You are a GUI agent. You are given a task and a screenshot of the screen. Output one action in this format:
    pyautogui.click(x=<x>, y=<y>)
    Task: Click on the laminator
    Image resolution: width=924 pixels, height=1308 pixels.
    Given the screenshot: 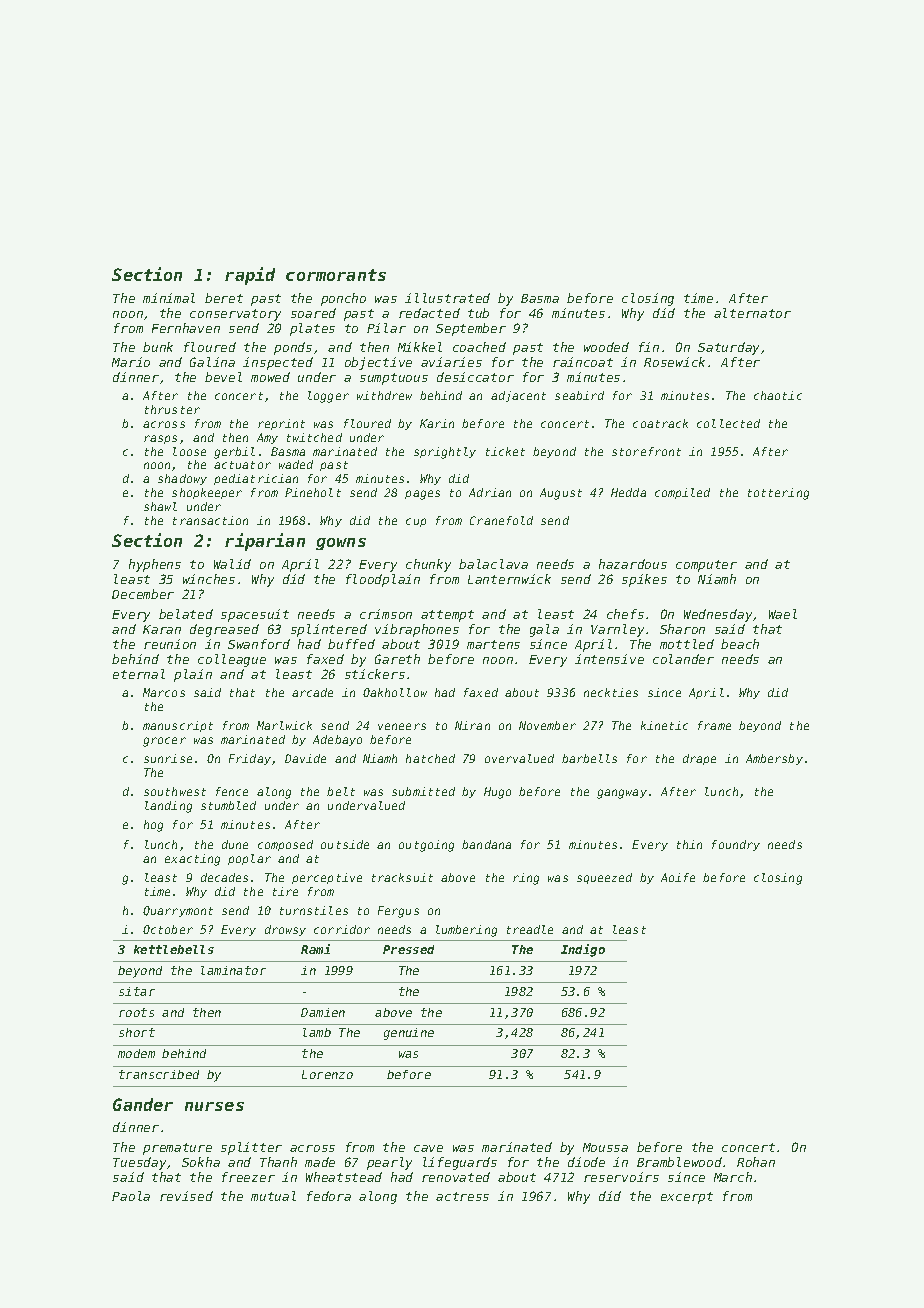 What is the action you would take?
    pyautogui.click(x=233, y=970)
